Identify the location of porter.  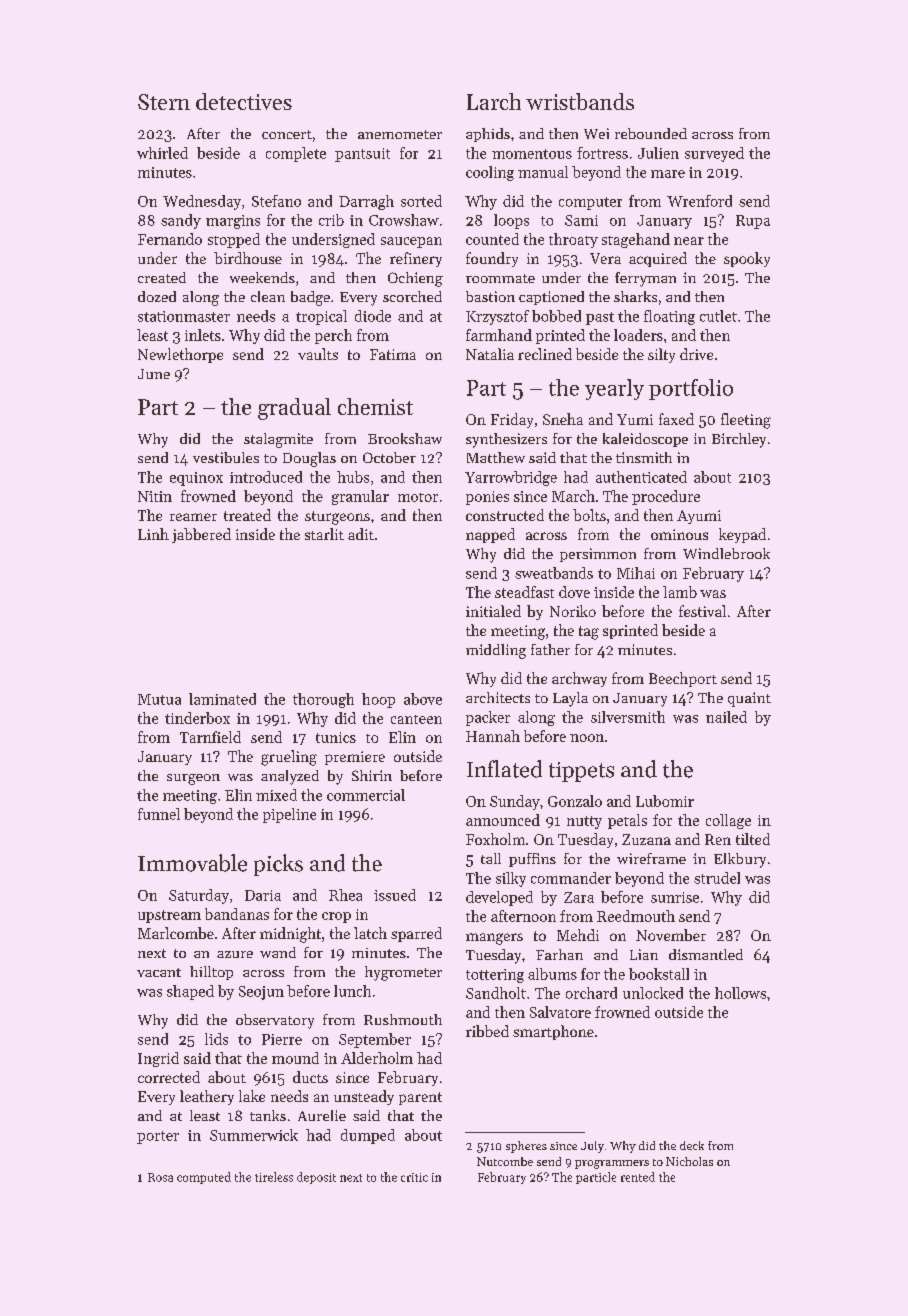
(158, 1137).
